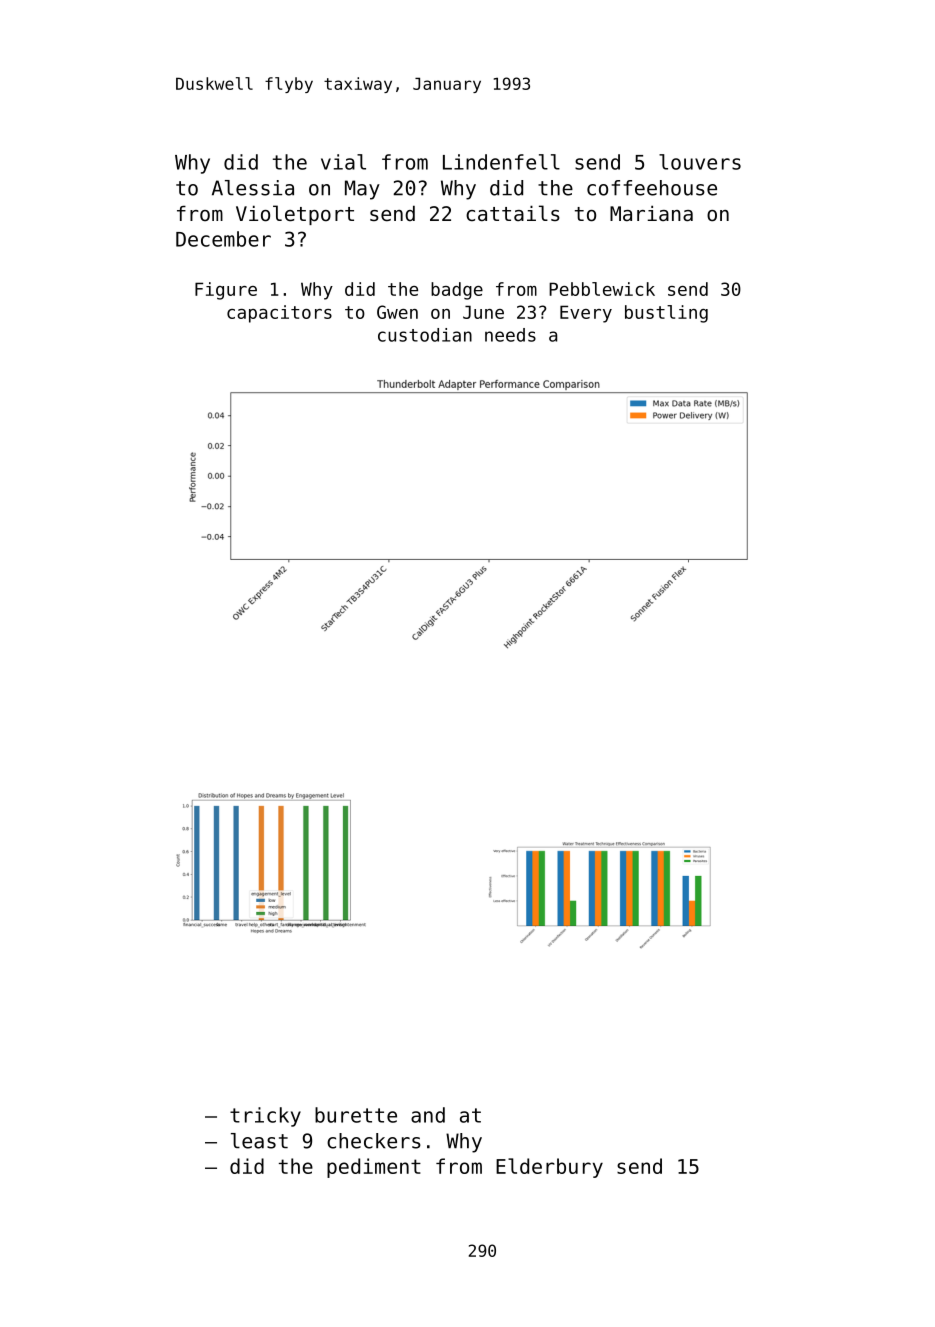 This screenshot has height=1327, width=935. Describe the element at coordinates (356, 1115) in the screenshot. I see `burette` at that location.
